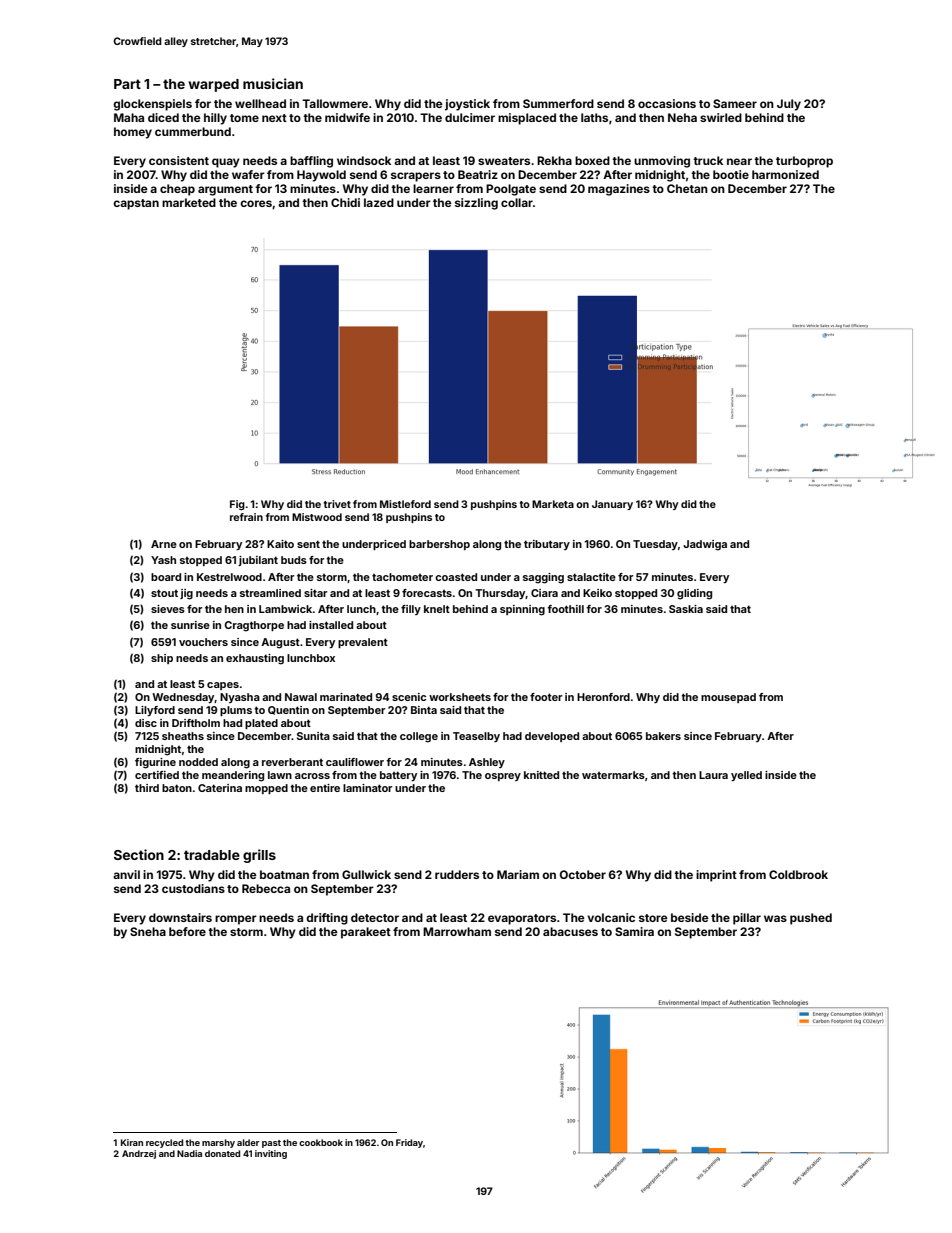  What do you see at coordinates (705, 545) in the page?
I see `Jadwiga` at bounding box center [705, 545].
